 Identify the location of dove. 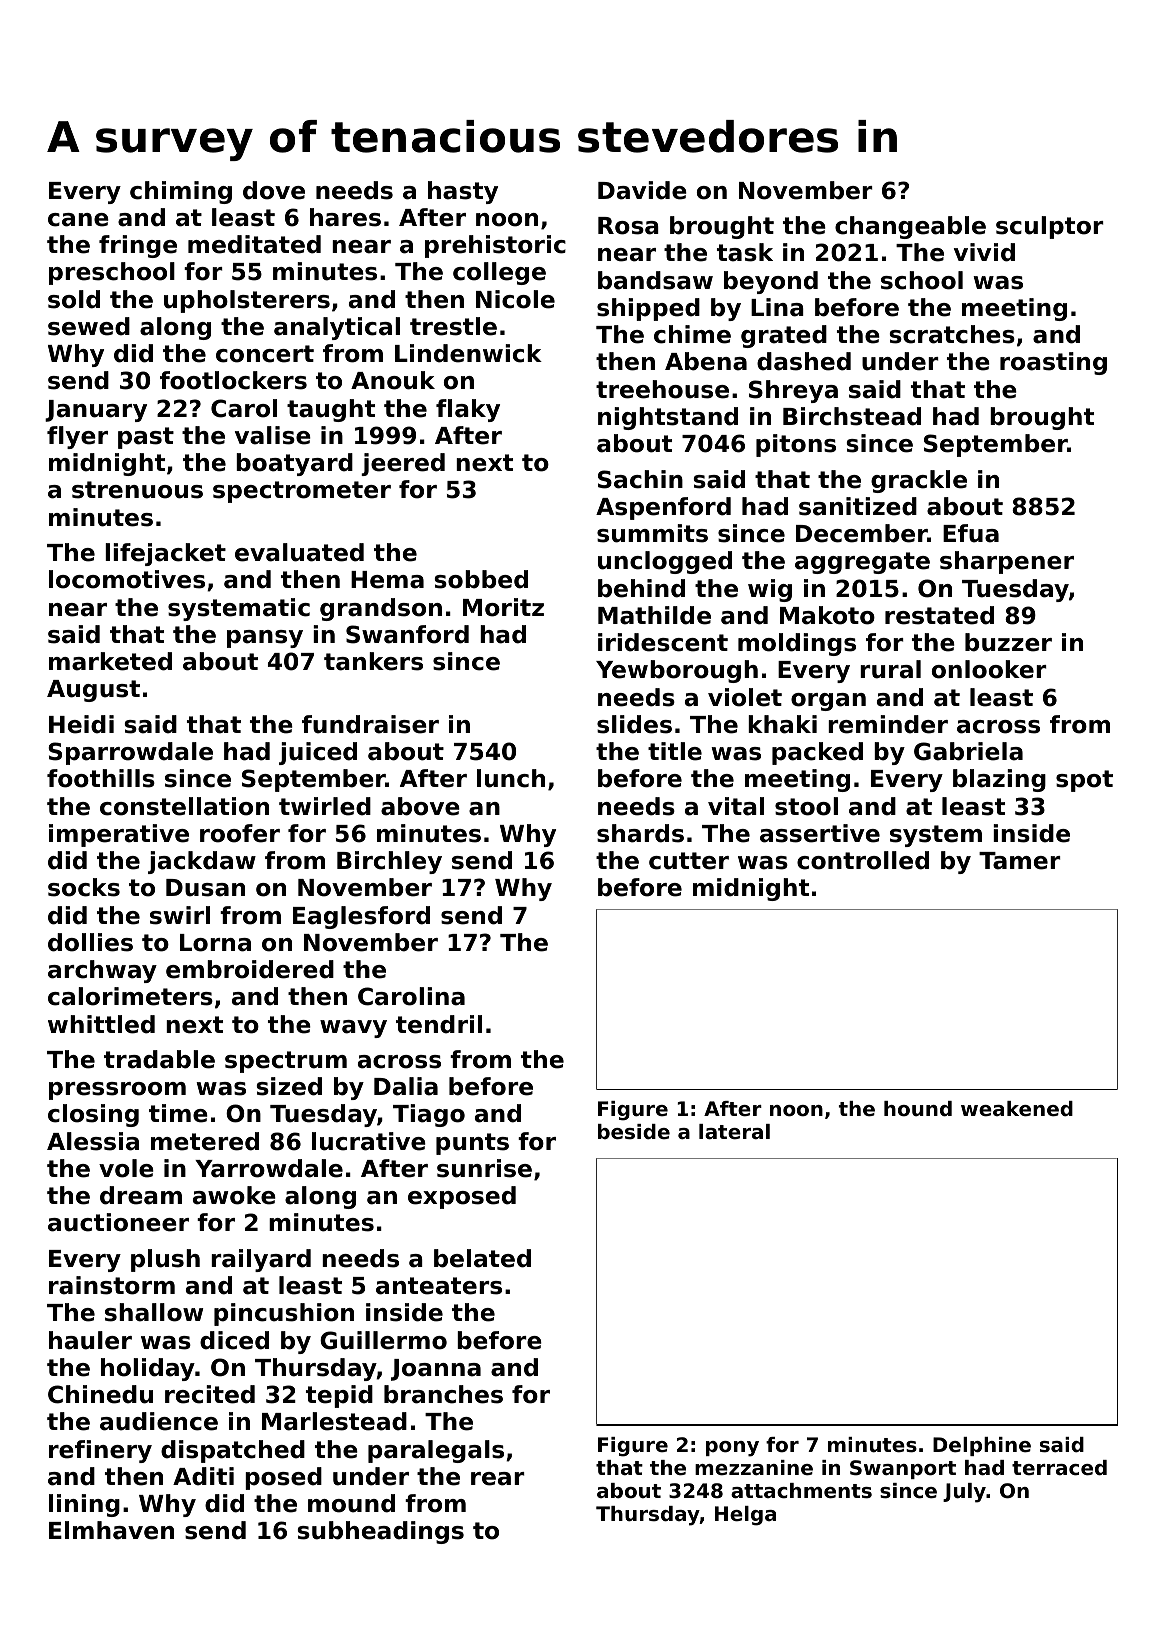
(274, 190).
